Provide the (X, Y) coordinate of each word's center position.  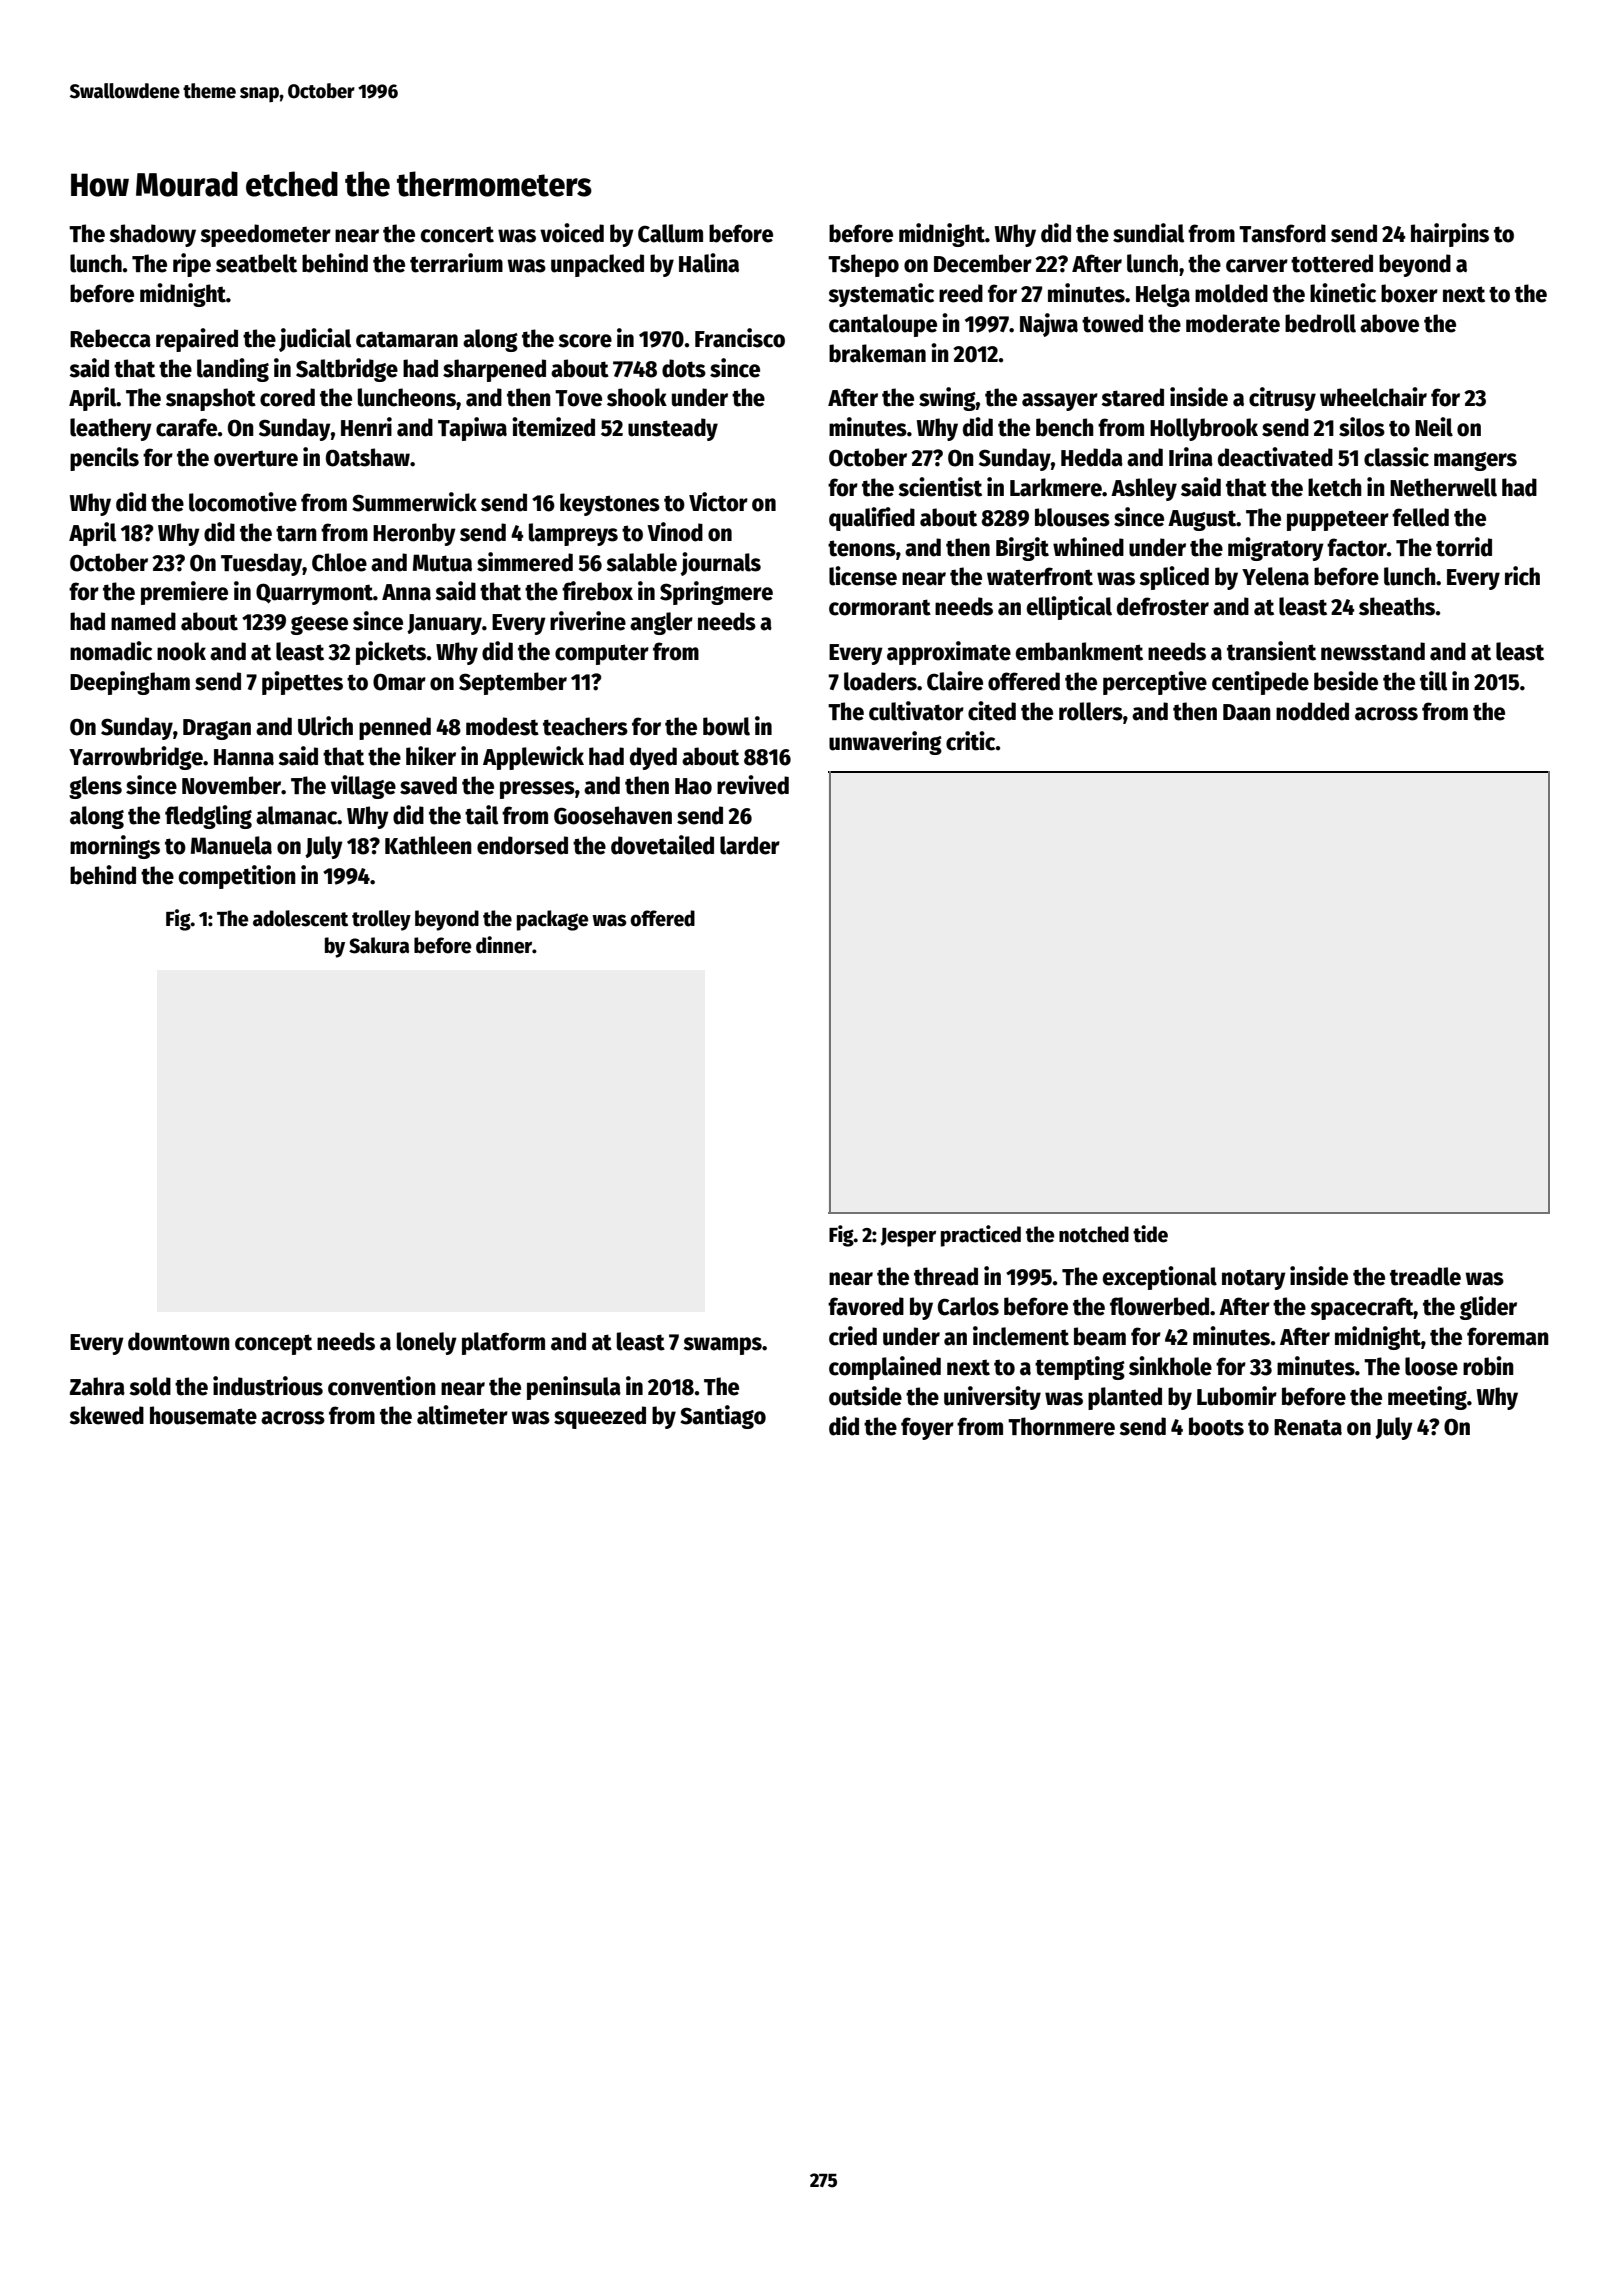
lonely (427, 1343)
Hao (693, 786)
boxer (1409, 293)
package (553, 920)
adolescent (300, 918)
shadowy (152, 235)
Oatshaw (368, 457)
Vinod (675, 532)
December (983, 263)
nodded (1312, 711)
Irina (1191, 457)
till (1433, 681)
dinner (504, 945)
